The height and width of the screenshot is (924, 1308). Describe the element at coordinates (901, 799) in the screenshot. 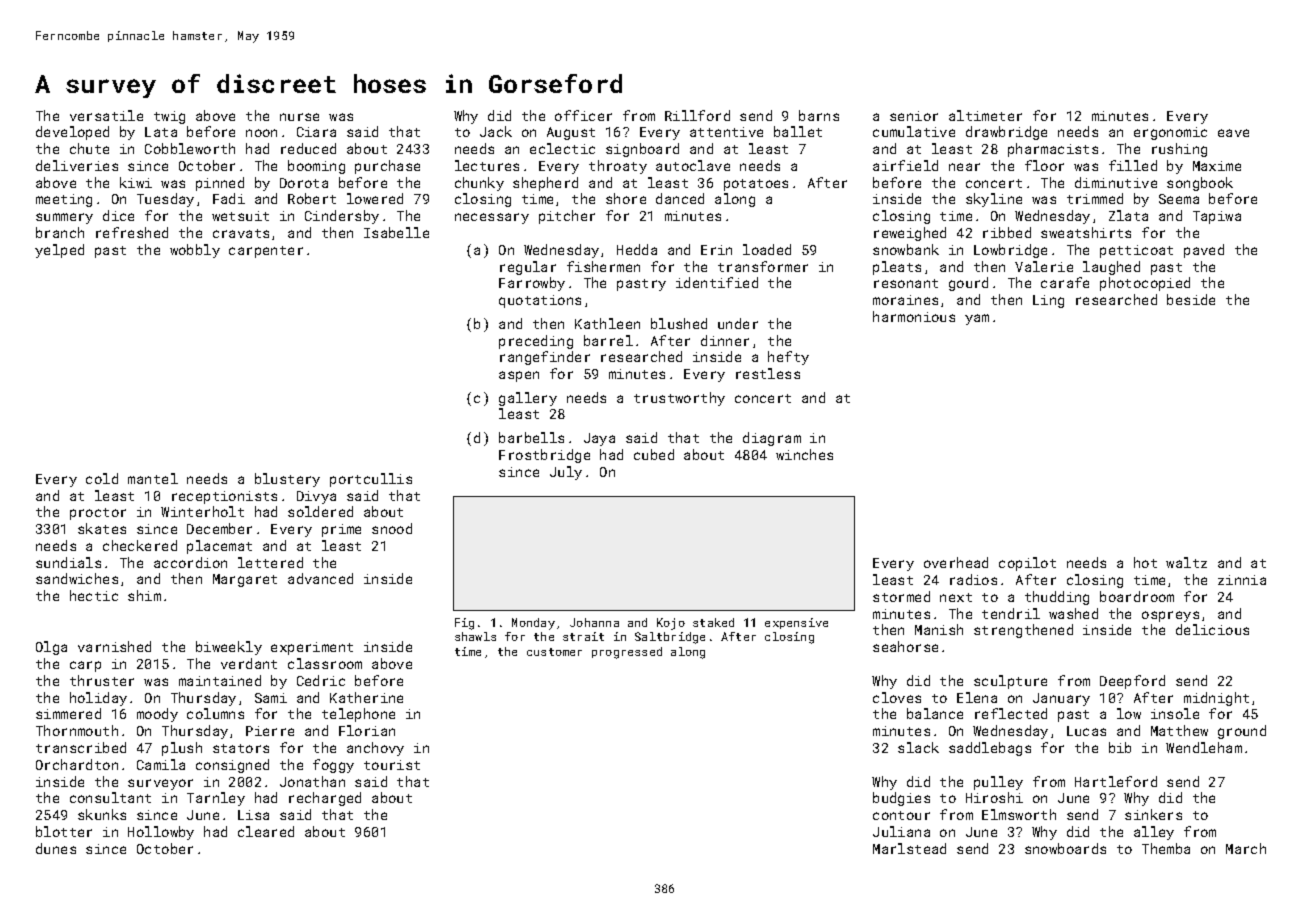

I see `budgies` at that location.
